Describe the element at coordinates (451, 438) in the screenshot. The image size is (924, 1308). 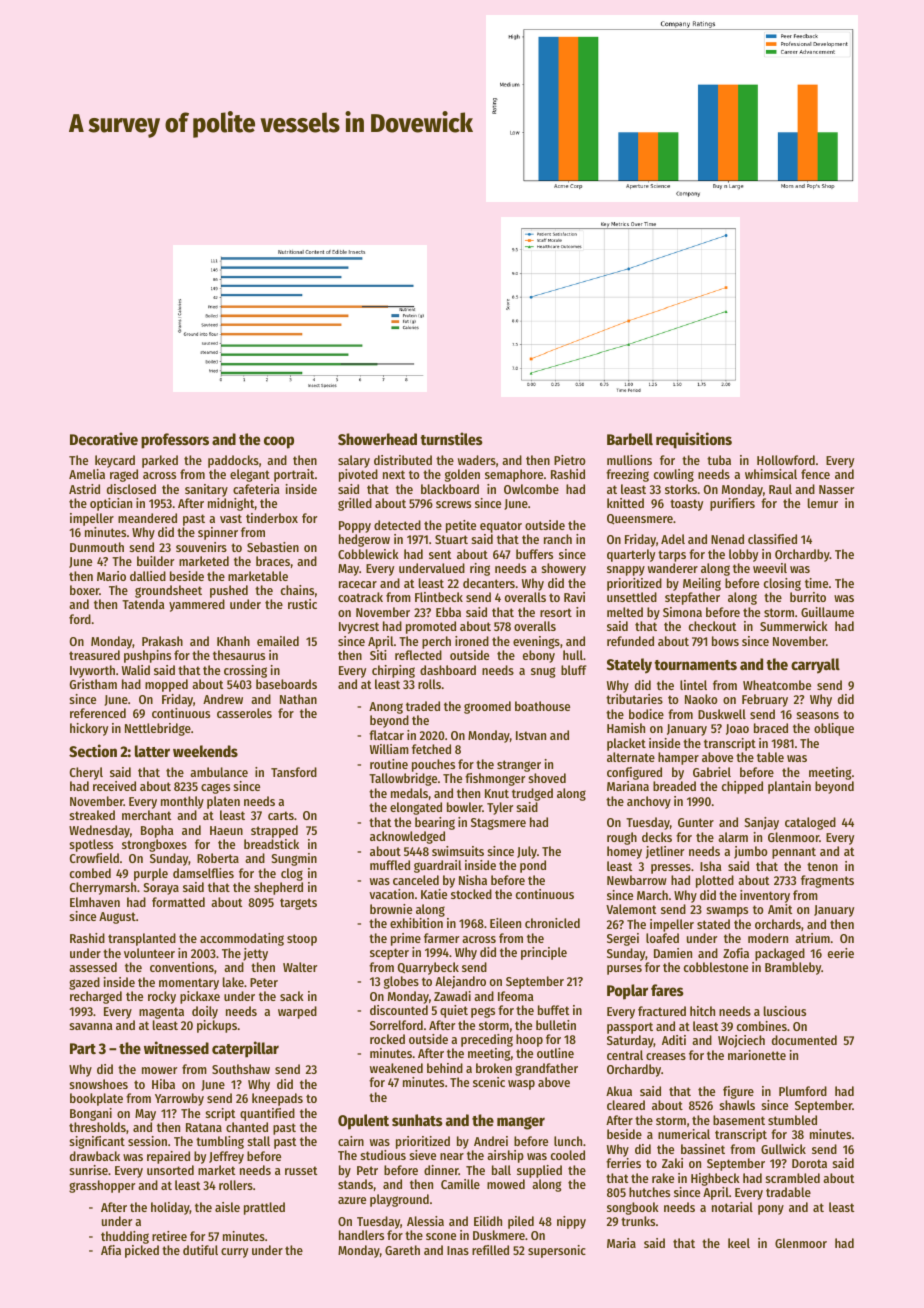
I see `turnstiles` at that location.
